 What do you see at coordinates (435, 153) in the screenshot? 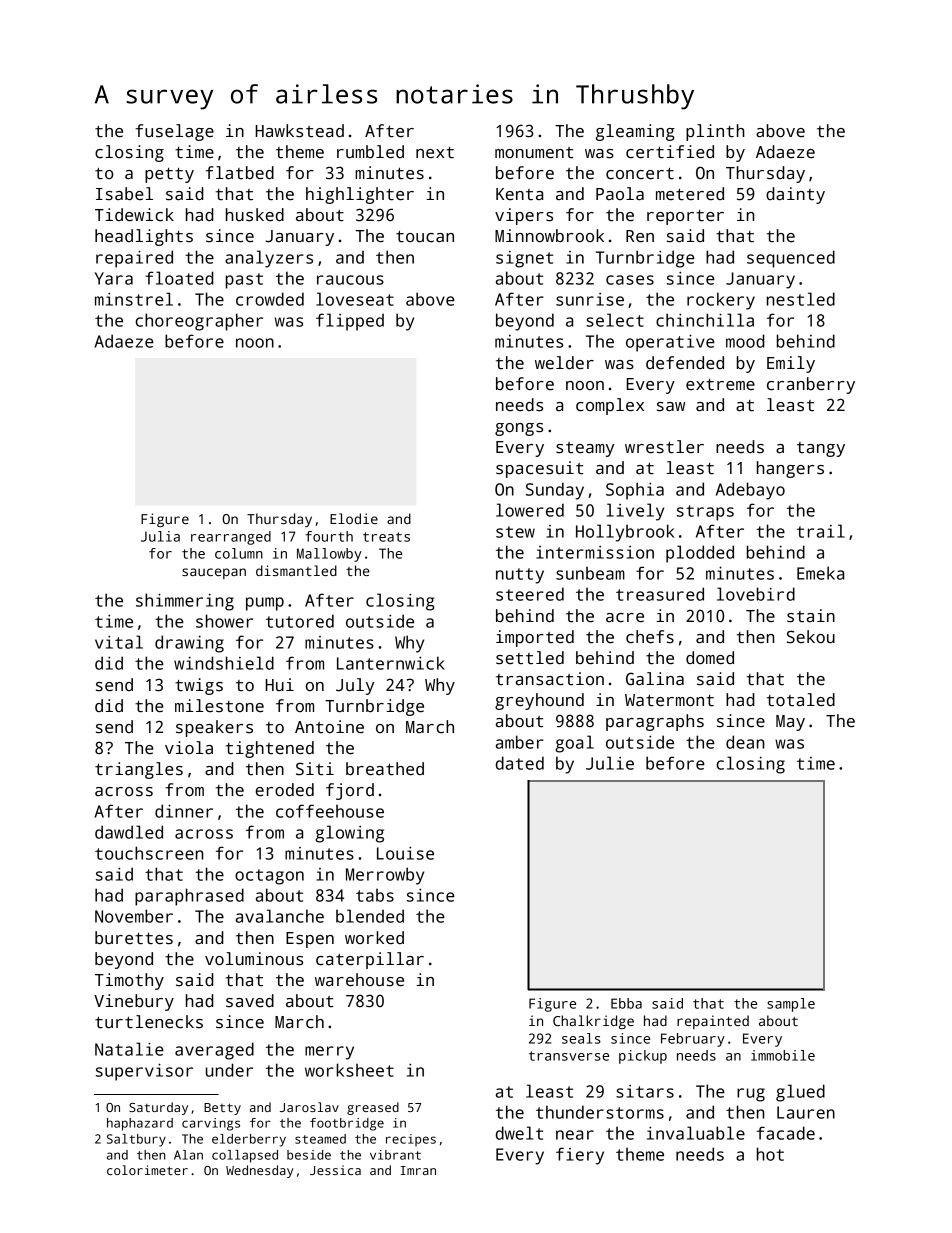
I see `next` at bounding box center [435, 153].
